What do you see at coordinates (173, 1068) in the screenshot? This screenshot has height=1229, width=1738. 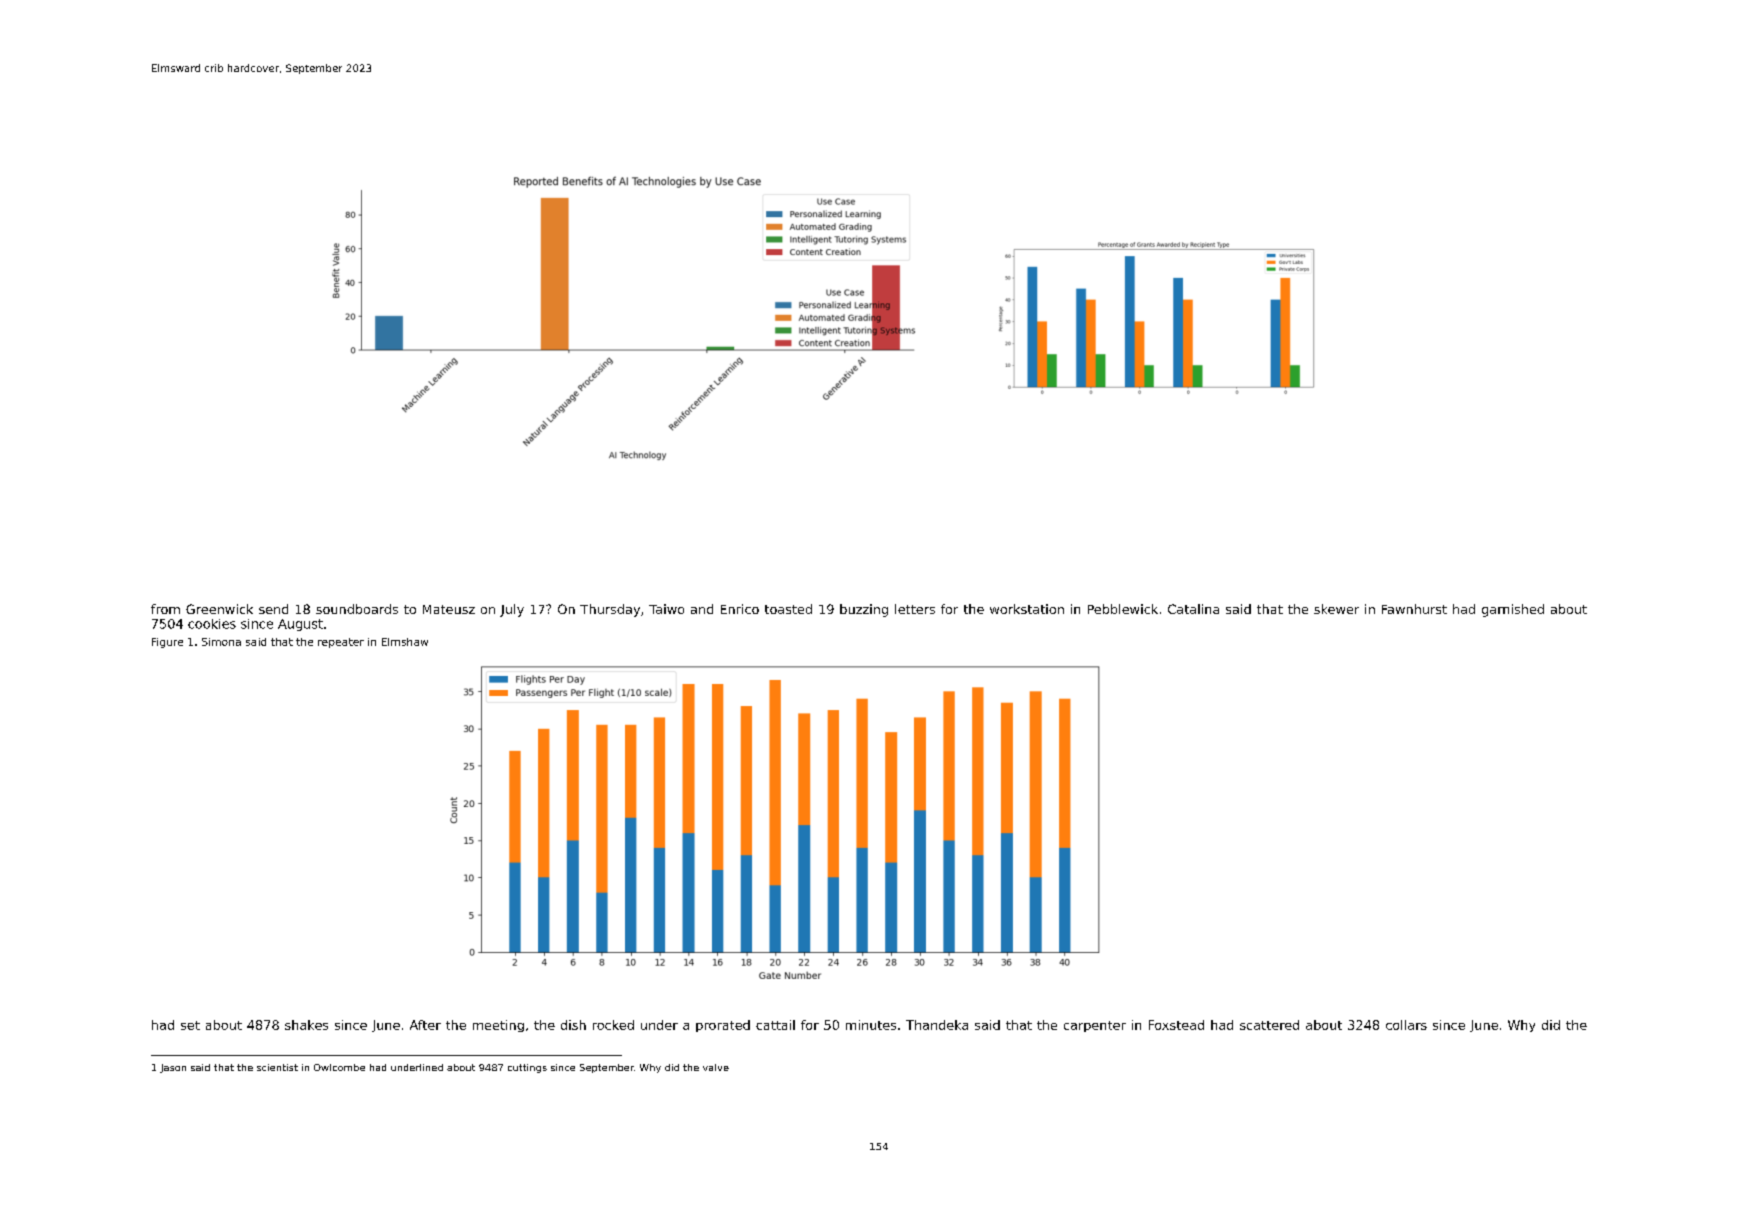 I see `Jason` at bounding box center [173, 1068].
